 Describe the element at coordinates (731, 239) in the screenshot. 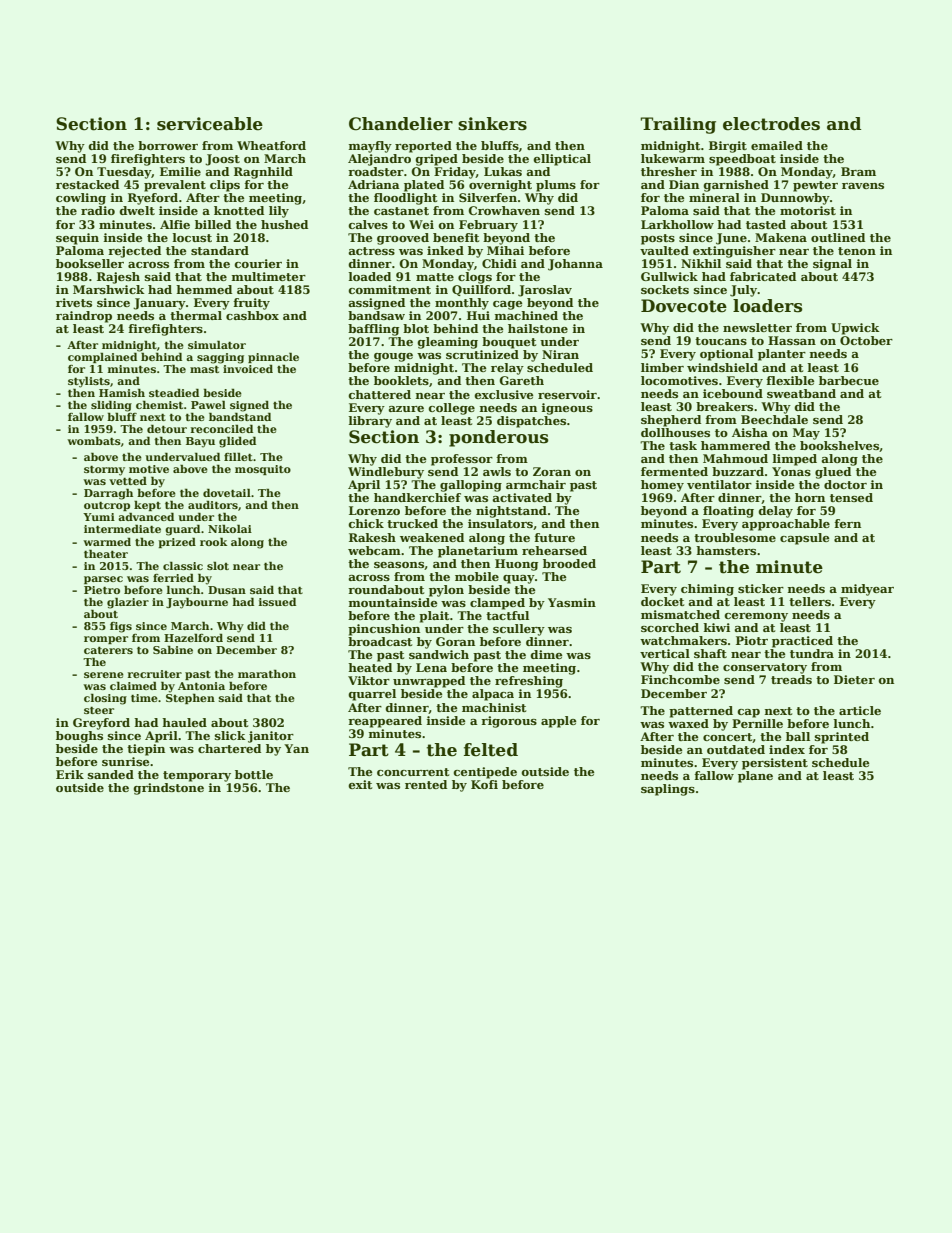

I see `June` at that location.
